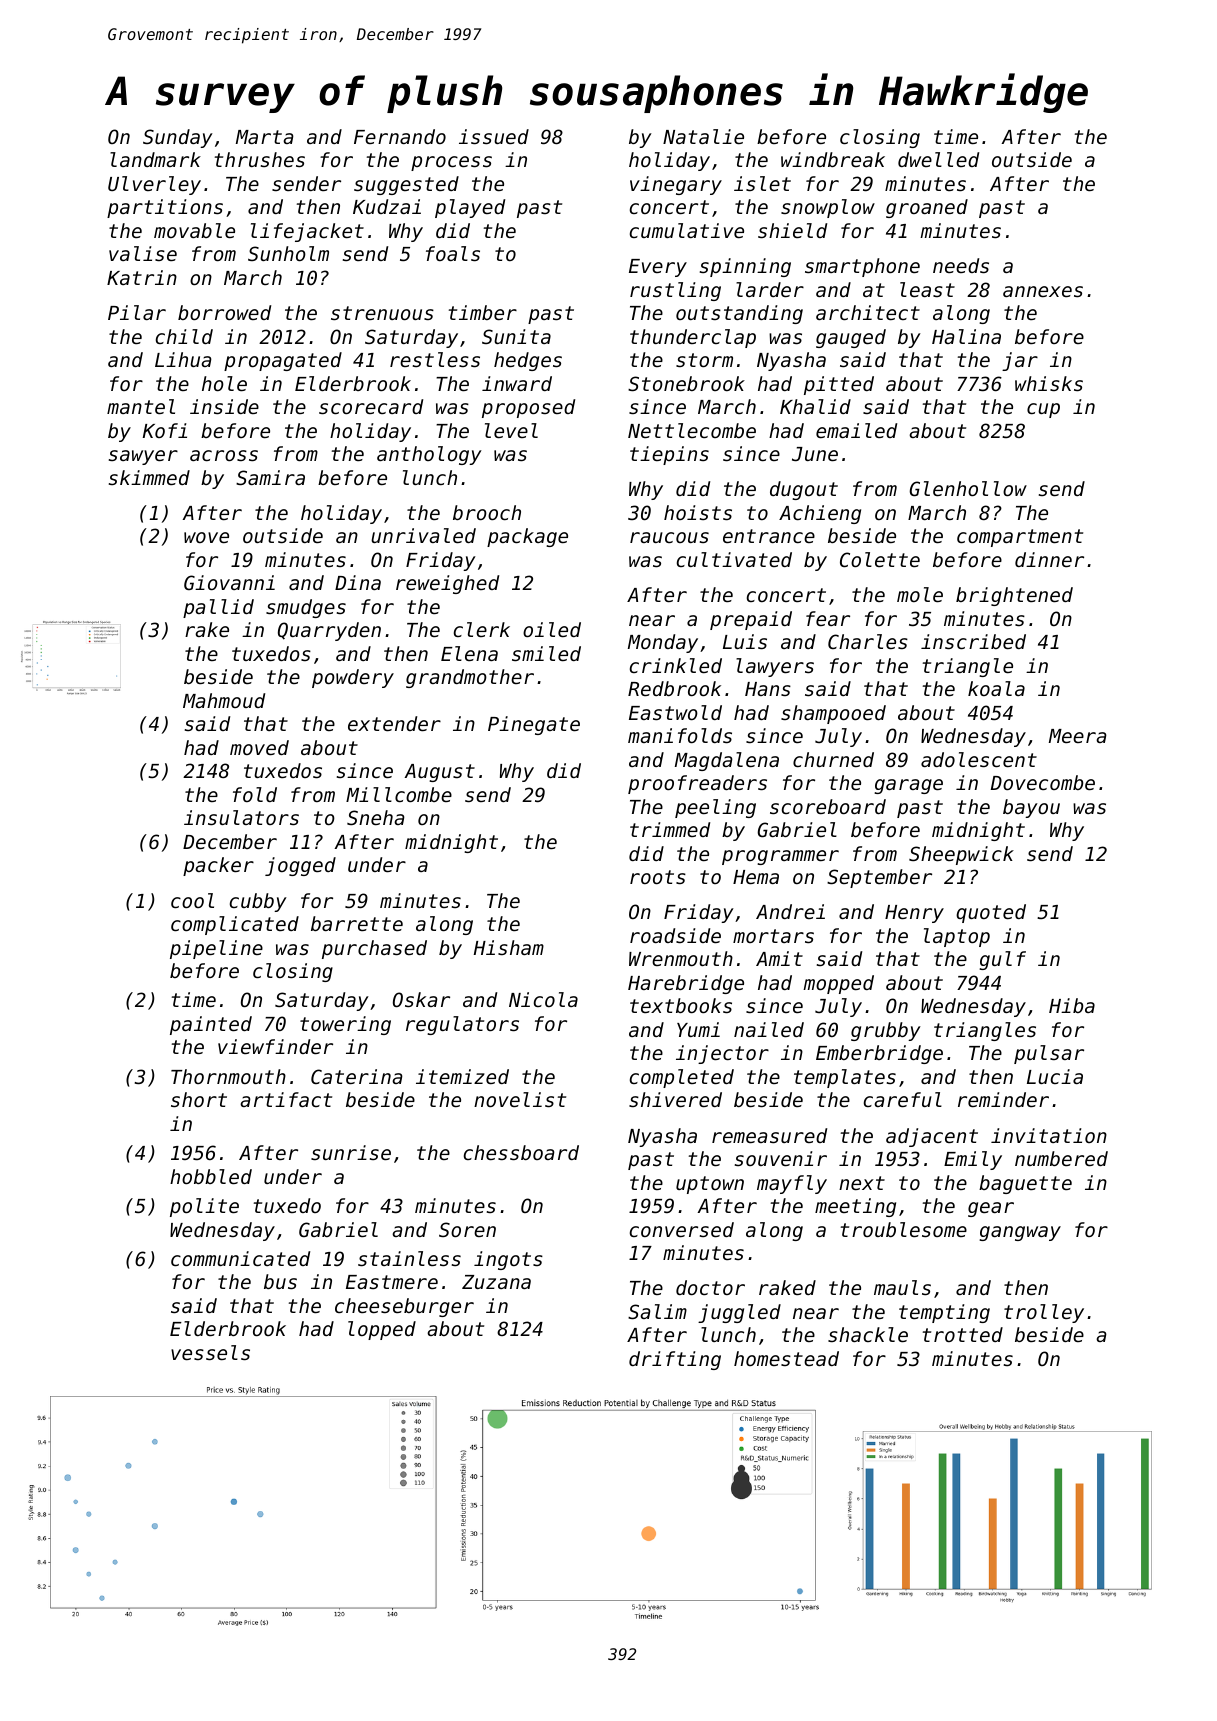  Describe the element at coordinates (521, 1152) in the screenshot. I see `chessboard` at that location.
